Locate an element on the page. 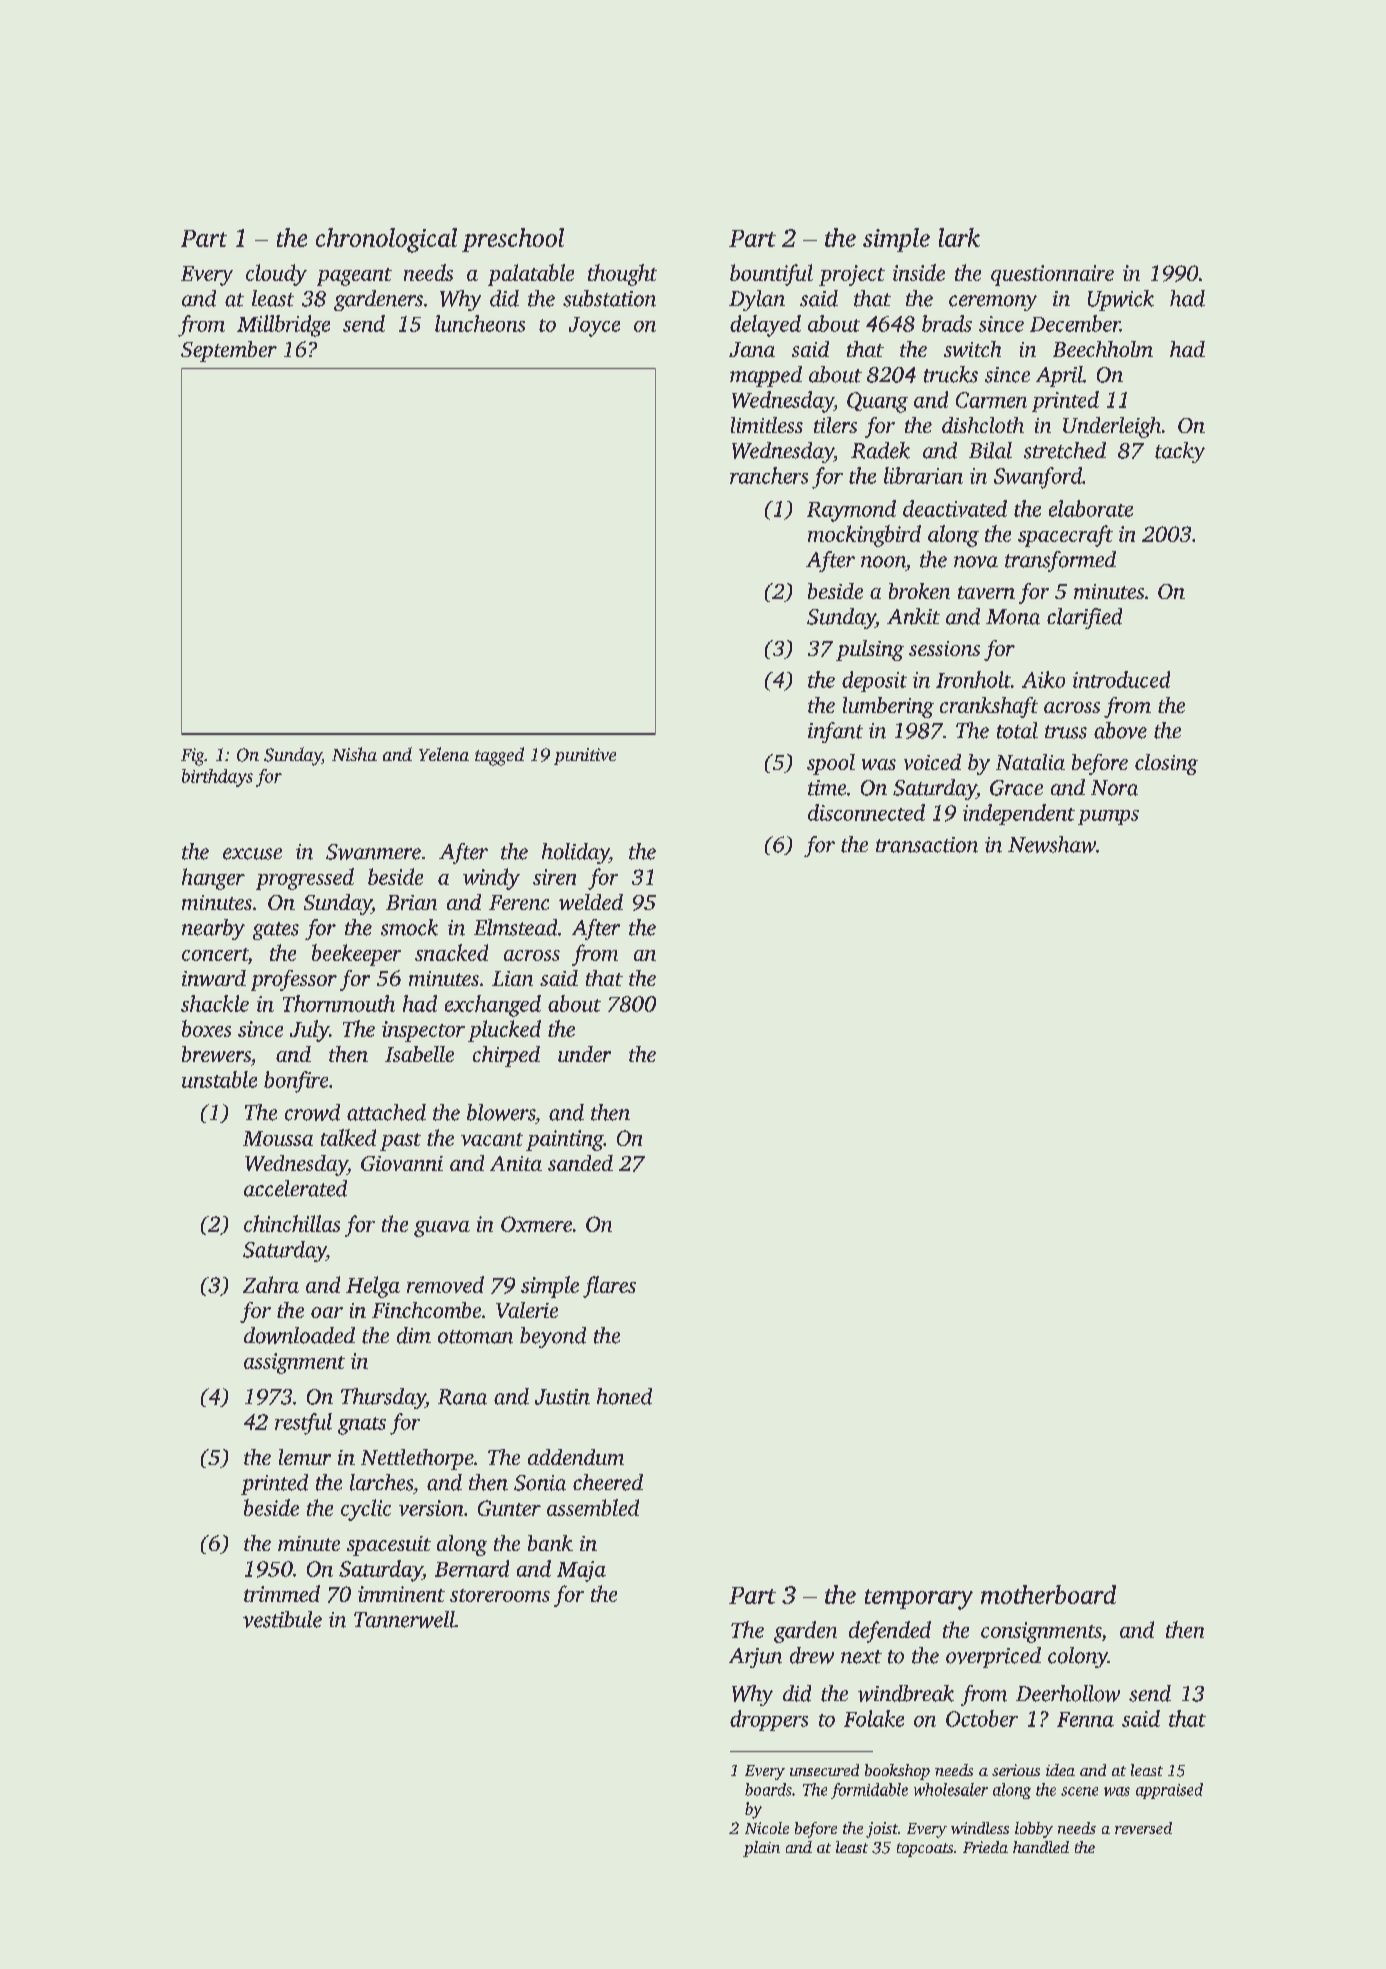 The image size is (1386, 1969). birthdays is located at coordinates (217, 778).
